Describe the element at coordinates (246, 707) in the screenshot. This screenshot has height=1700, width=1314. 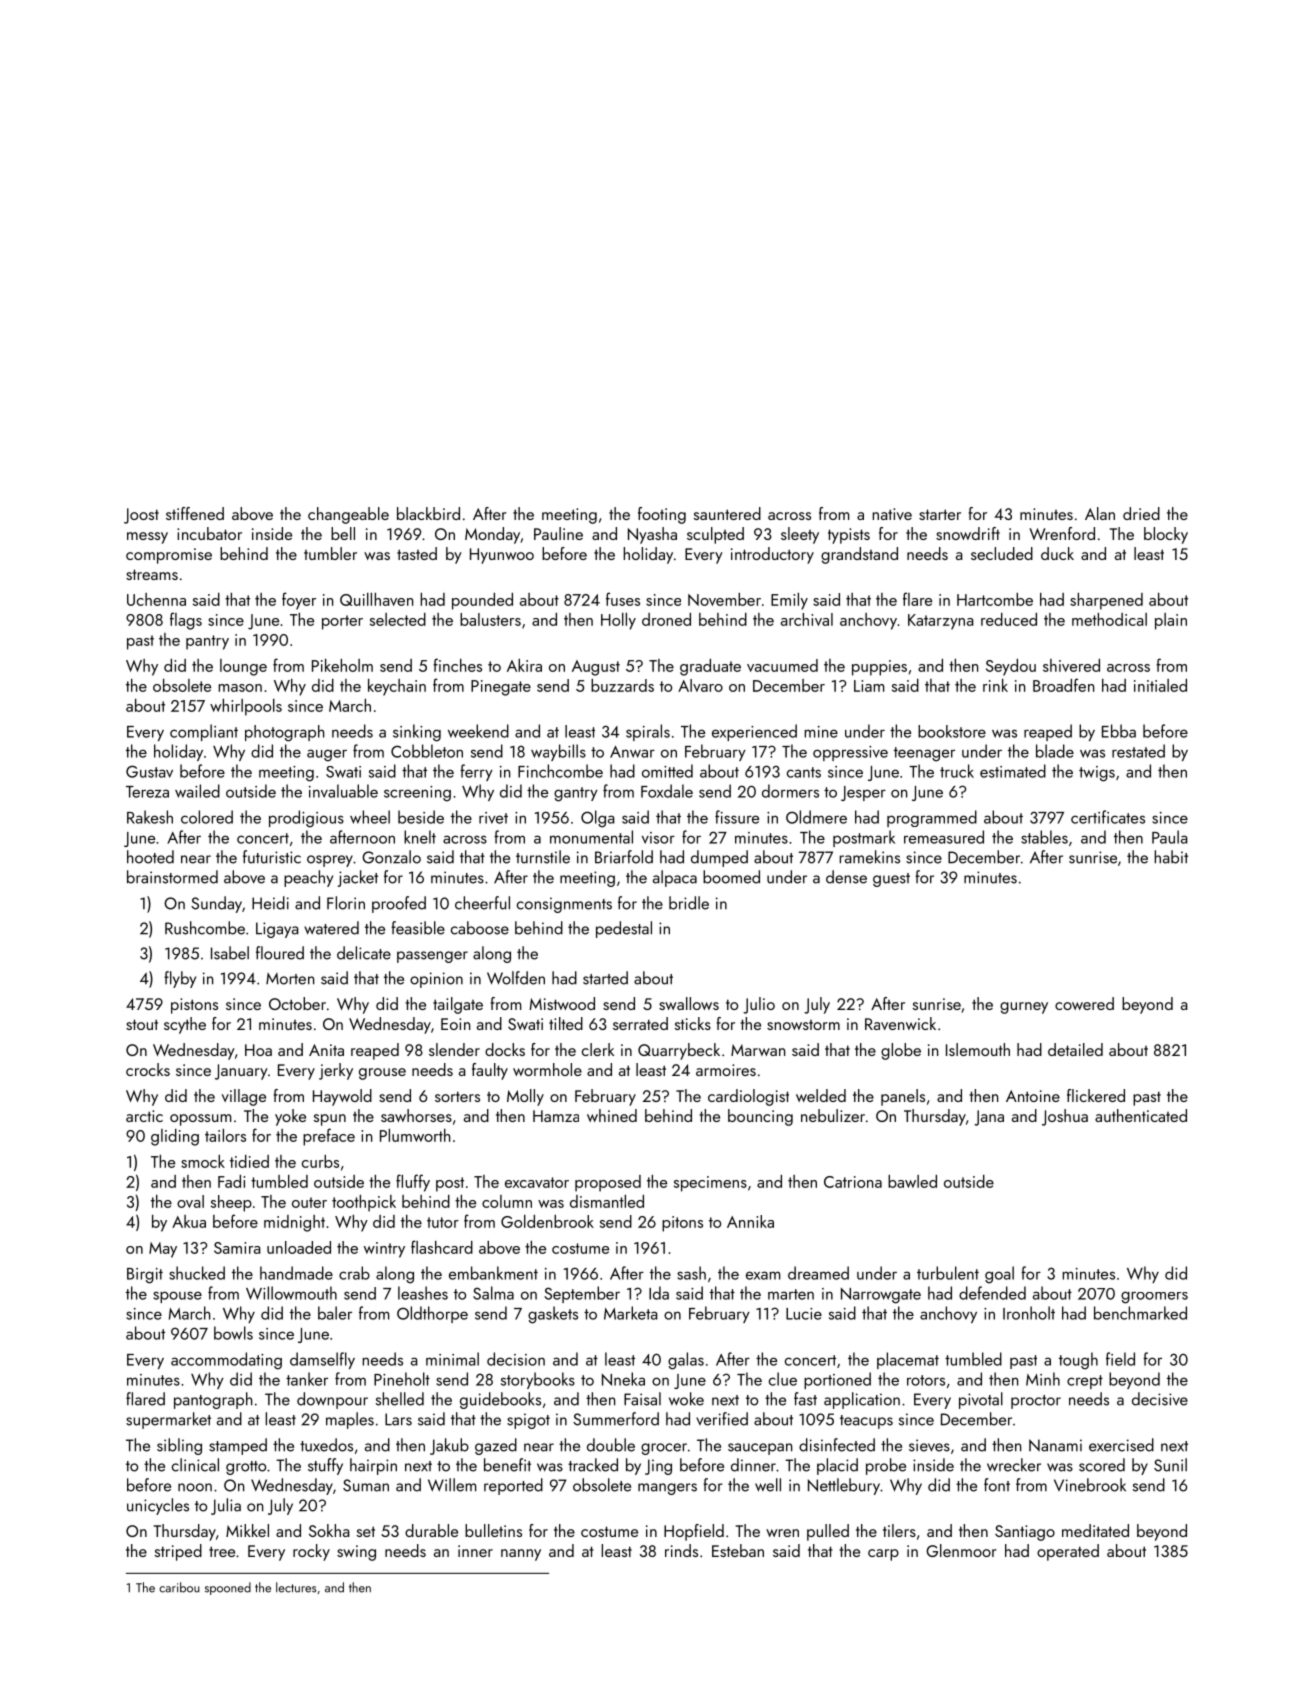
I see `whirlpools` at that location.
